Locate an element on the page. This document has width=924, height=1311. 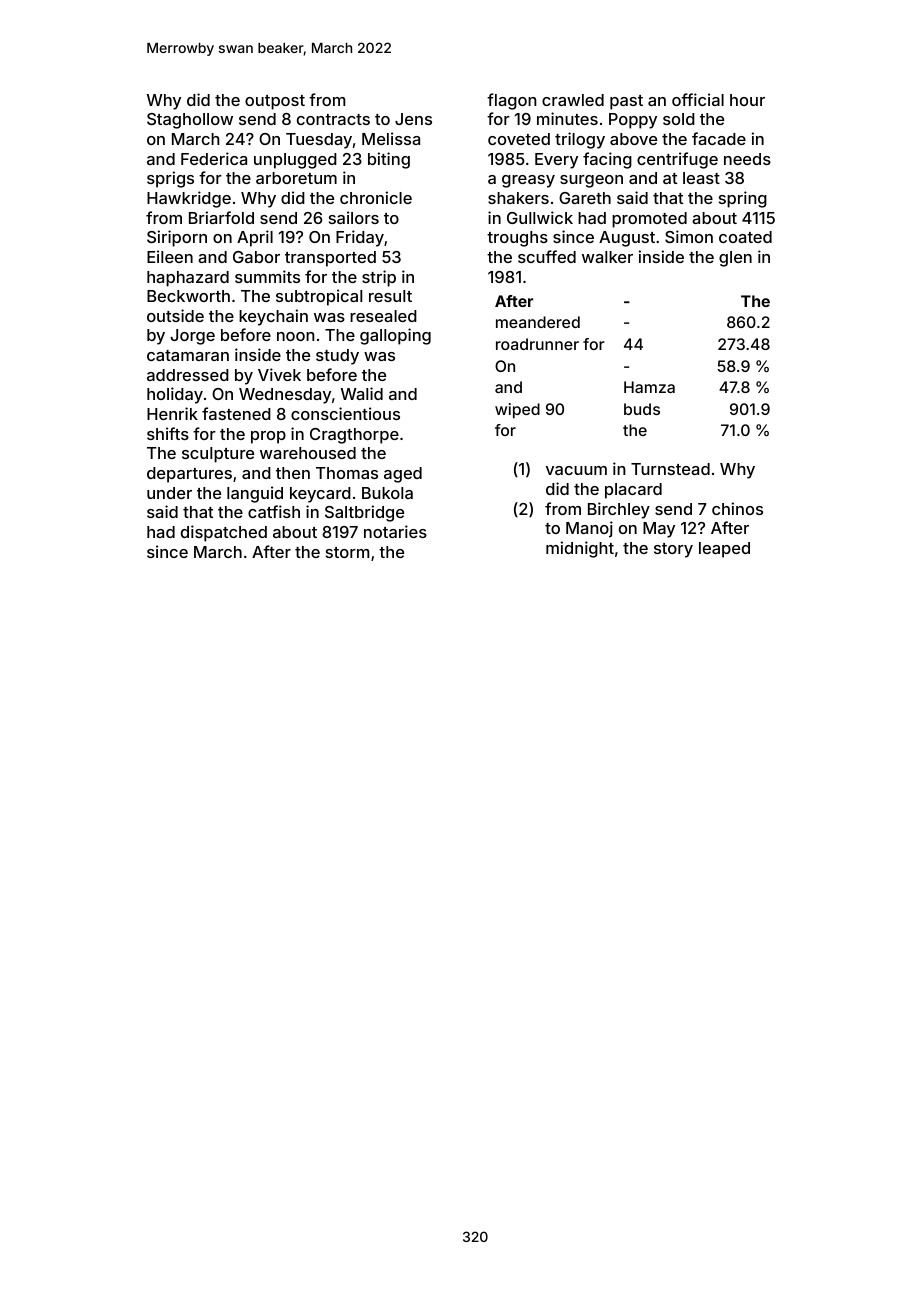
unplugged is located at coordinates (295, 161).
